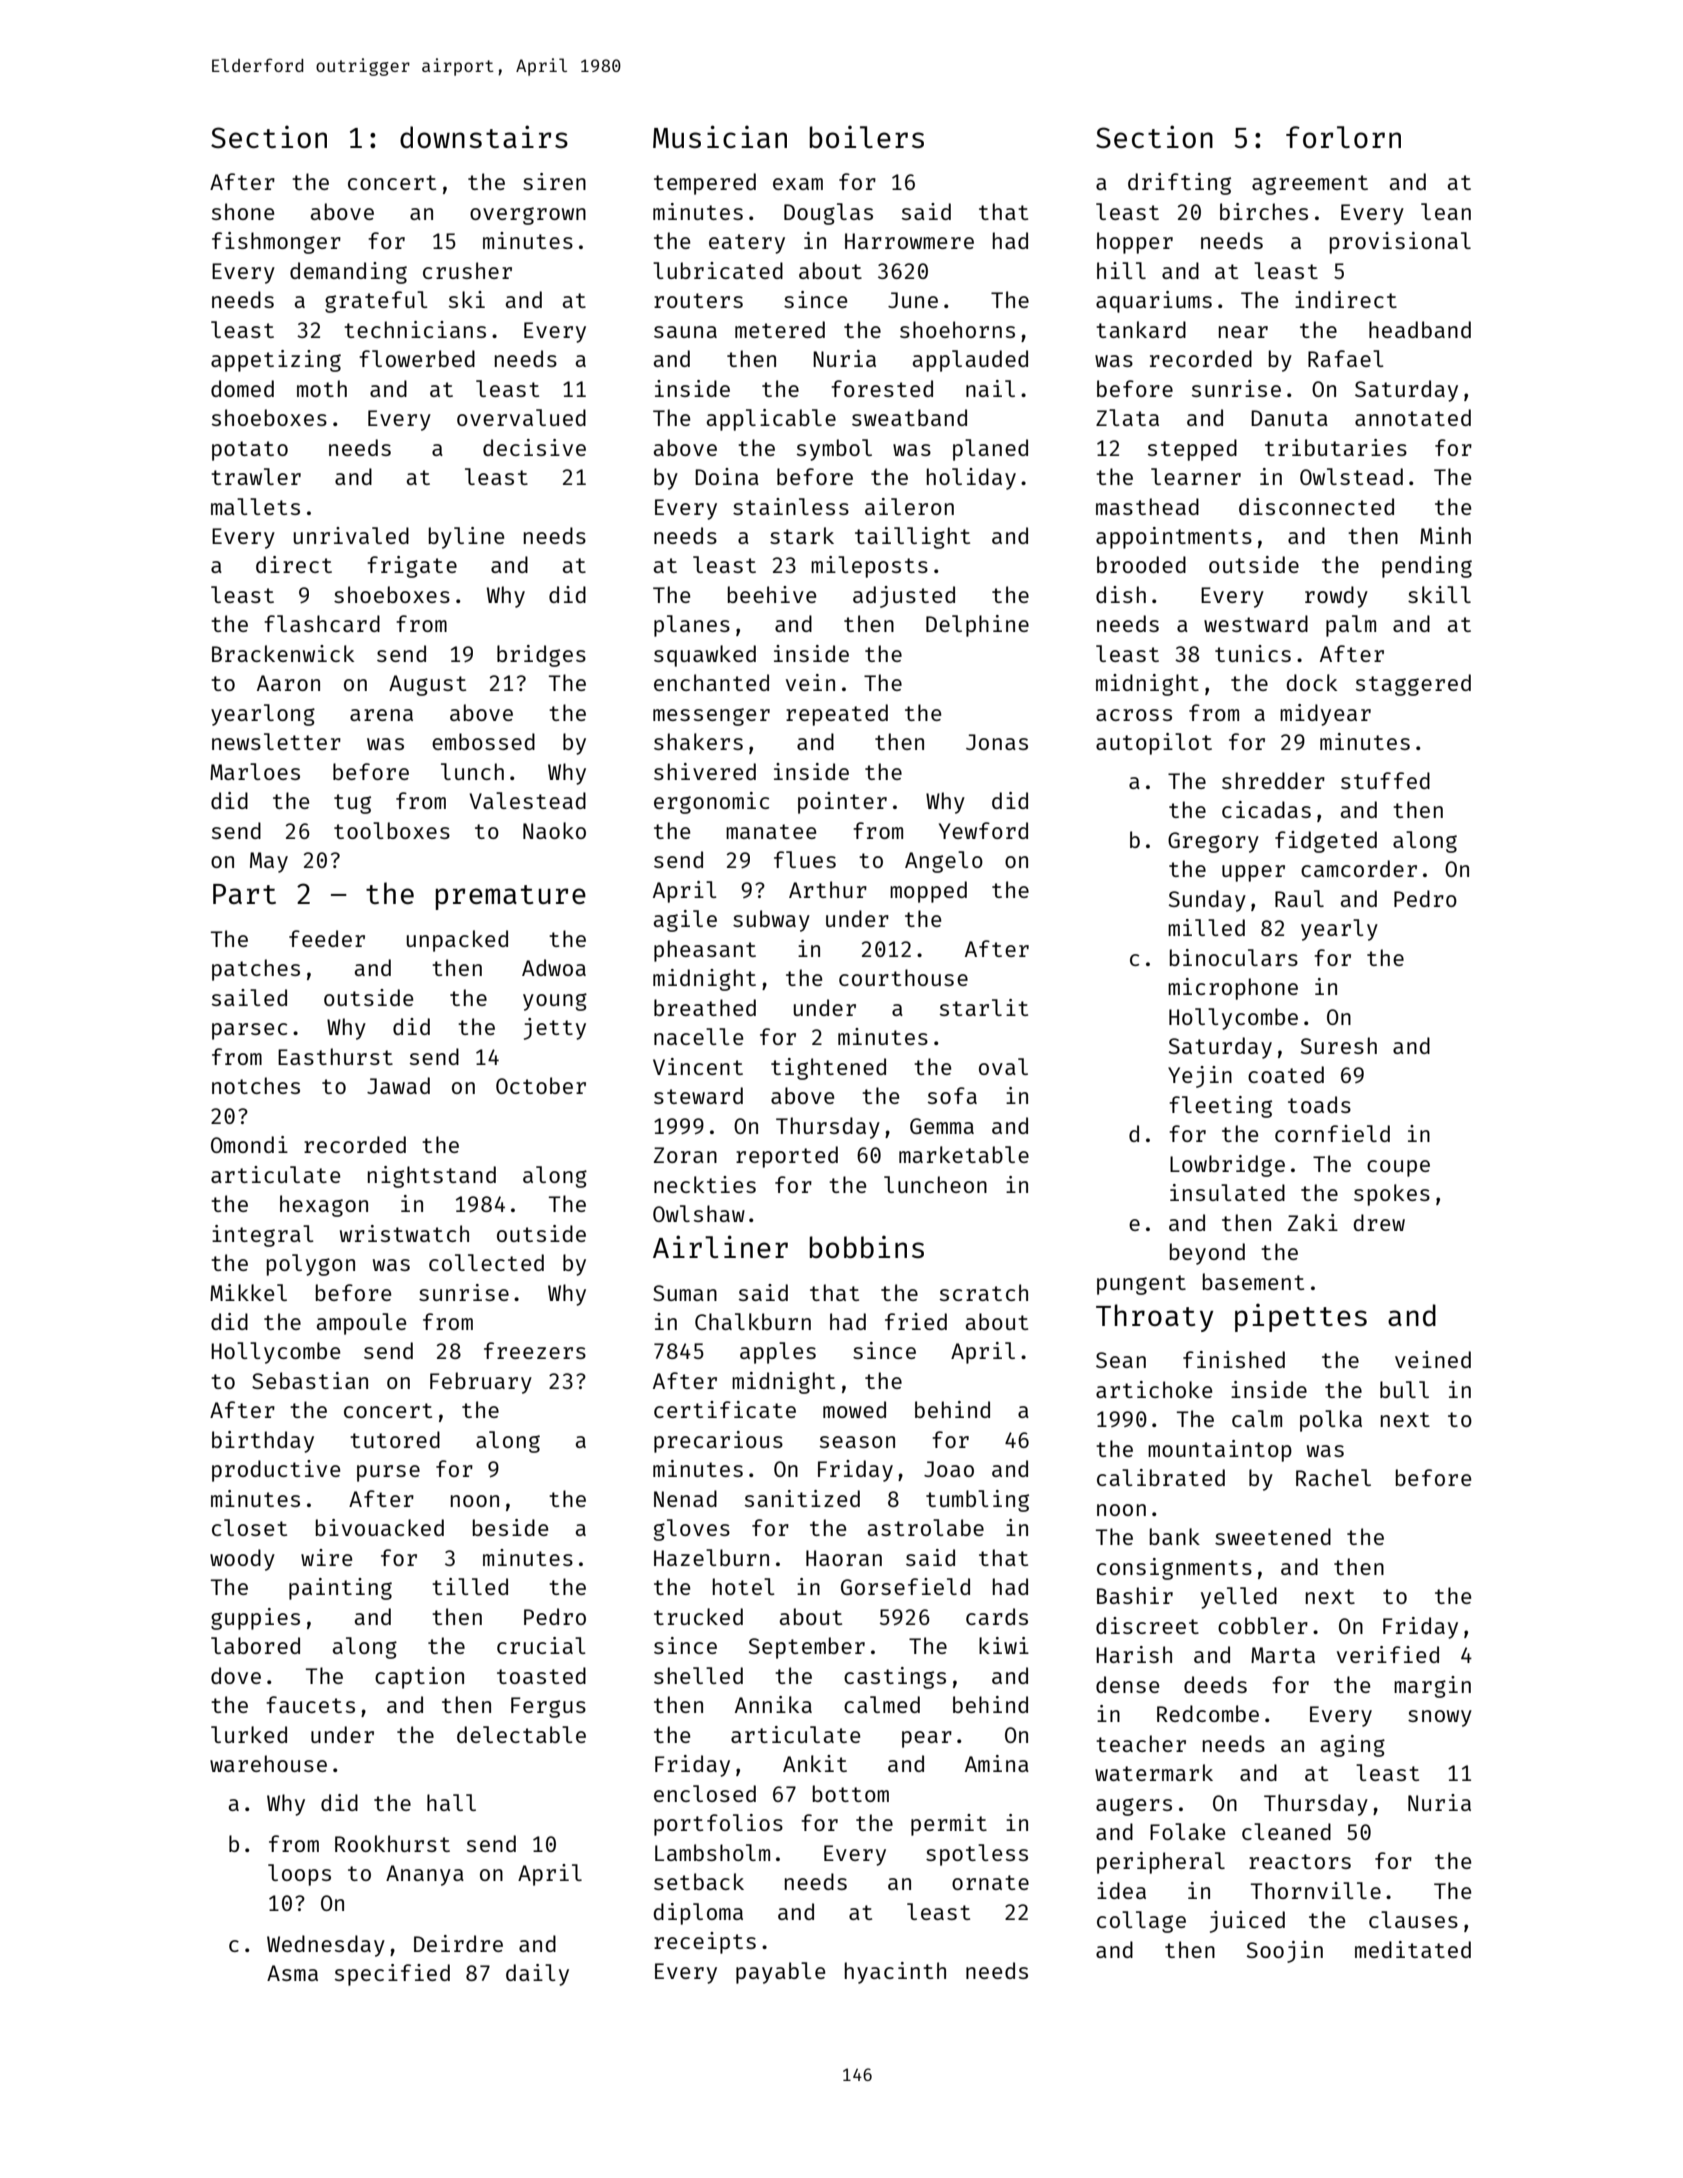 The height and width of the document is (2178, 1683). Describe the element at coordinates (1343, 137) in the document. I see `forlorn` at that location.
